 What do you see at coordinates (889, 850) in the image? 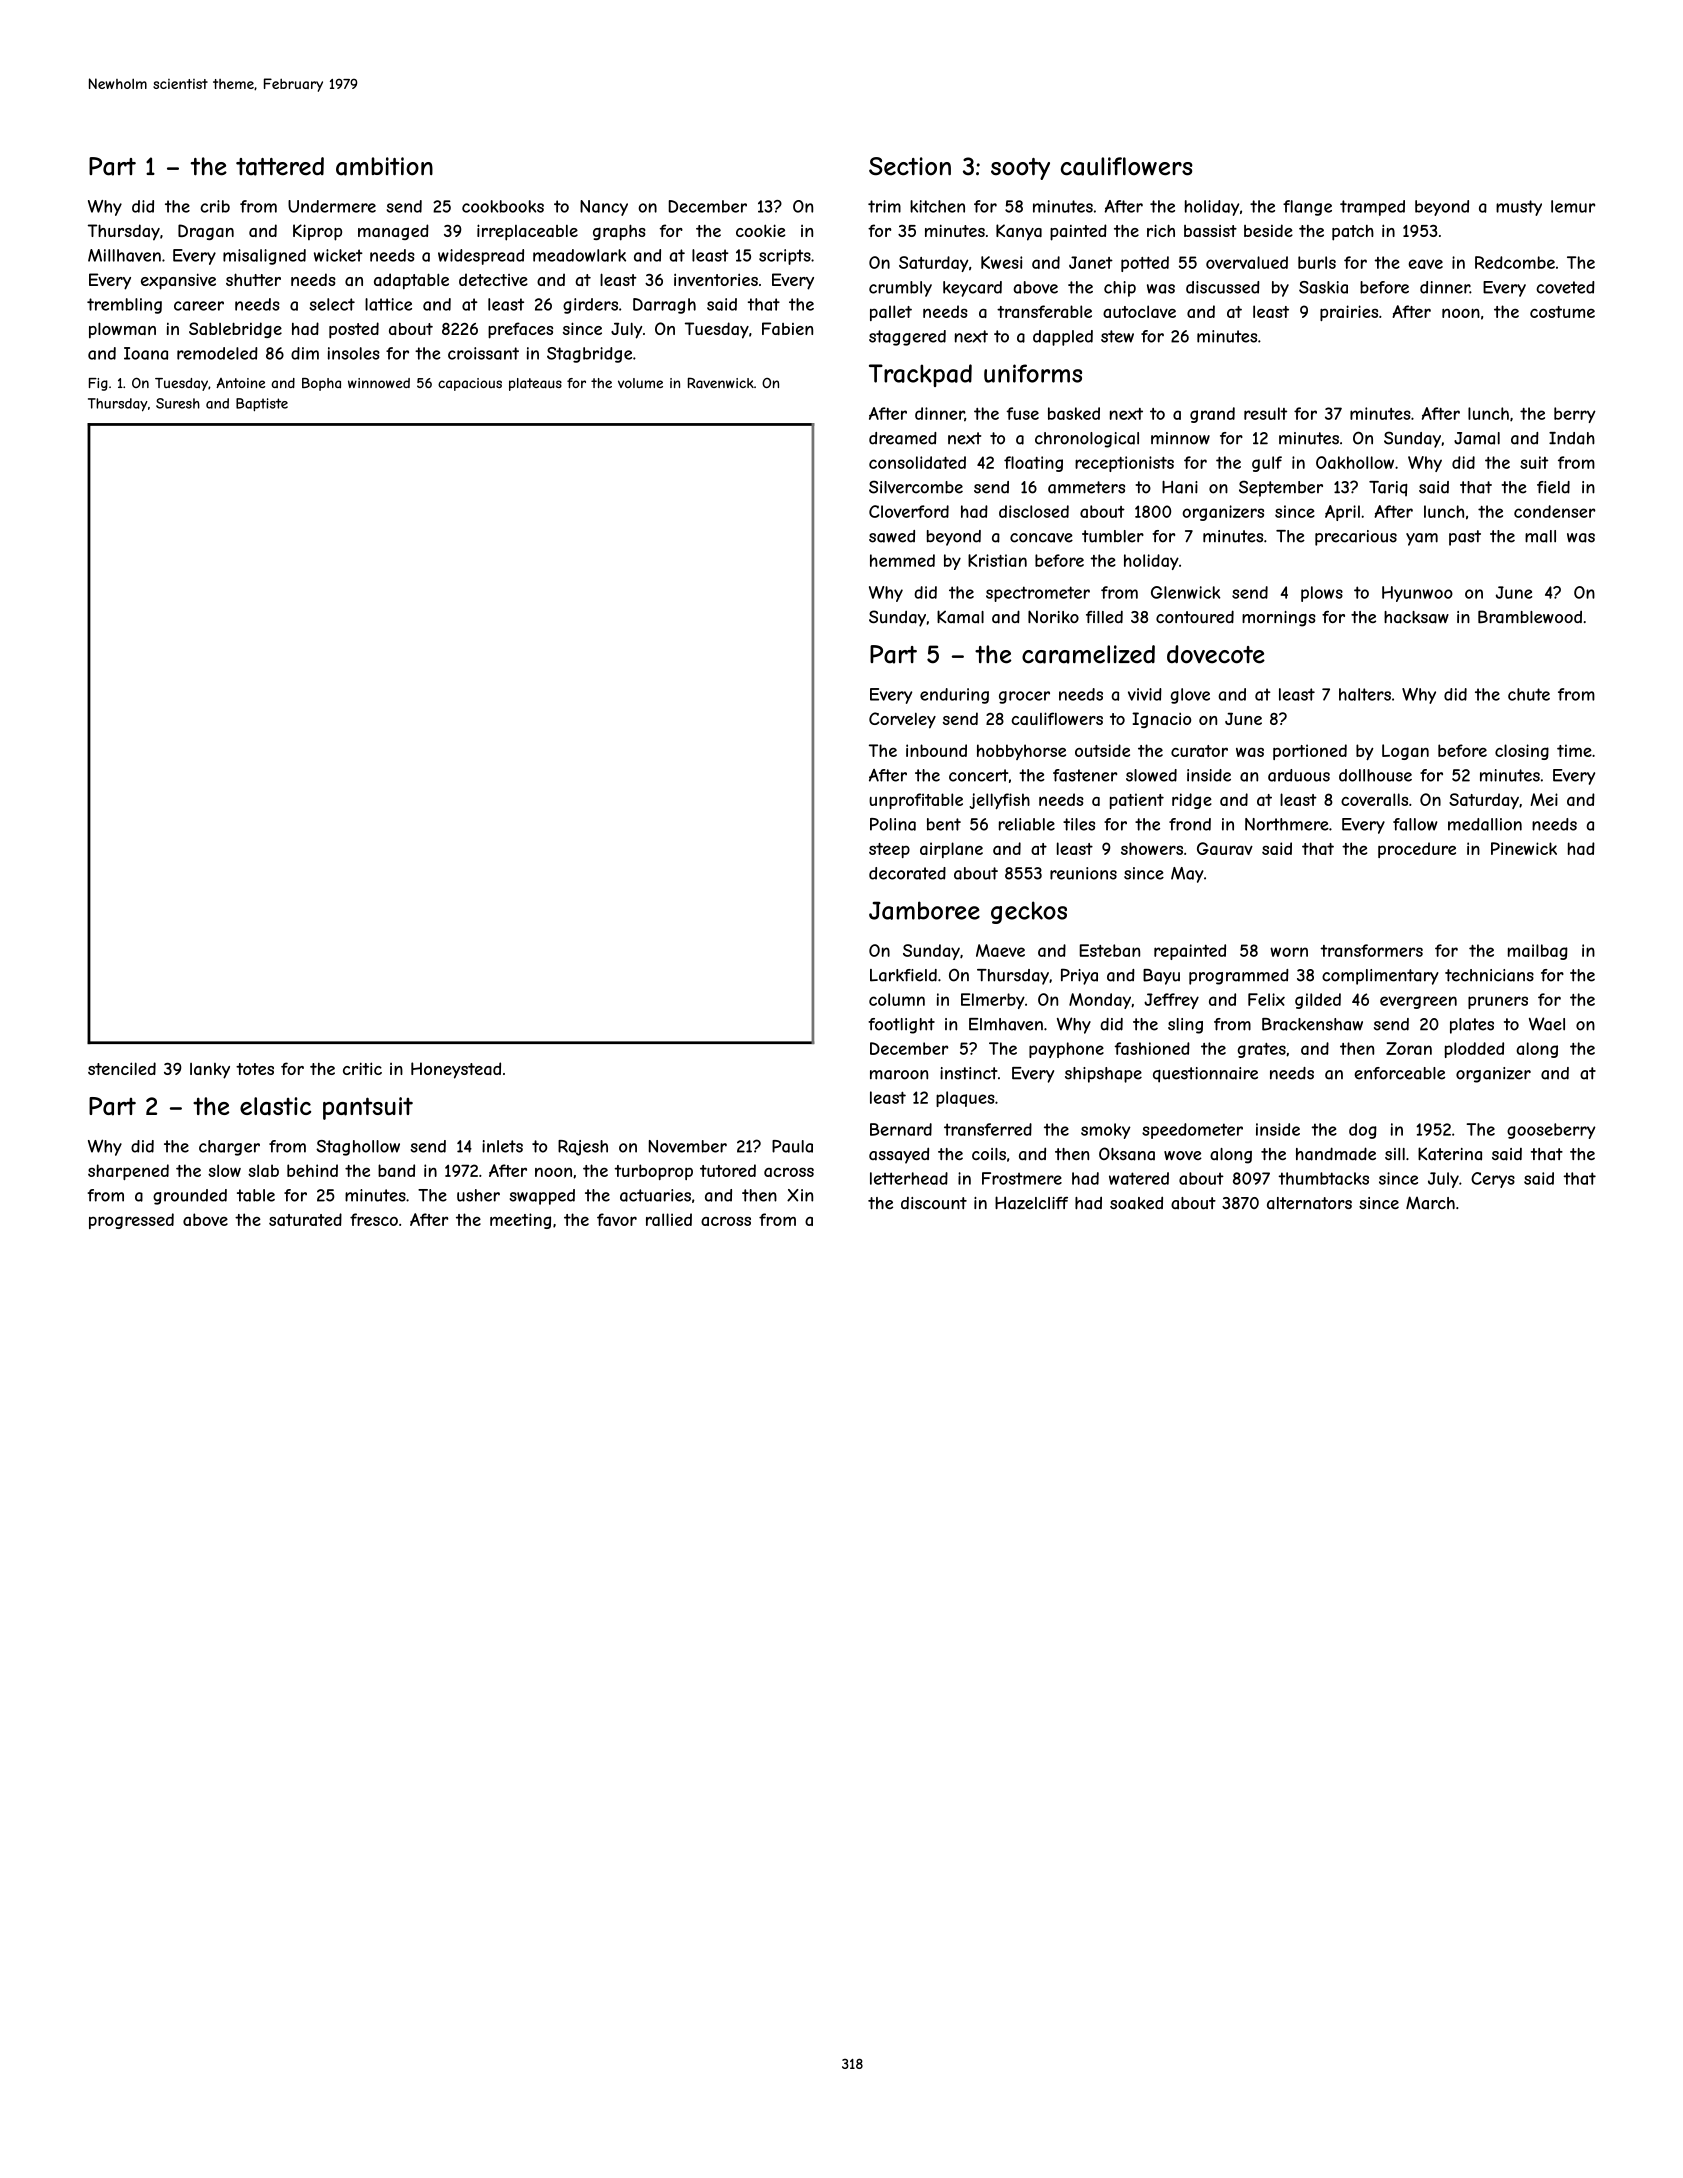
I see `steep` at bounding box center [889, 850].
